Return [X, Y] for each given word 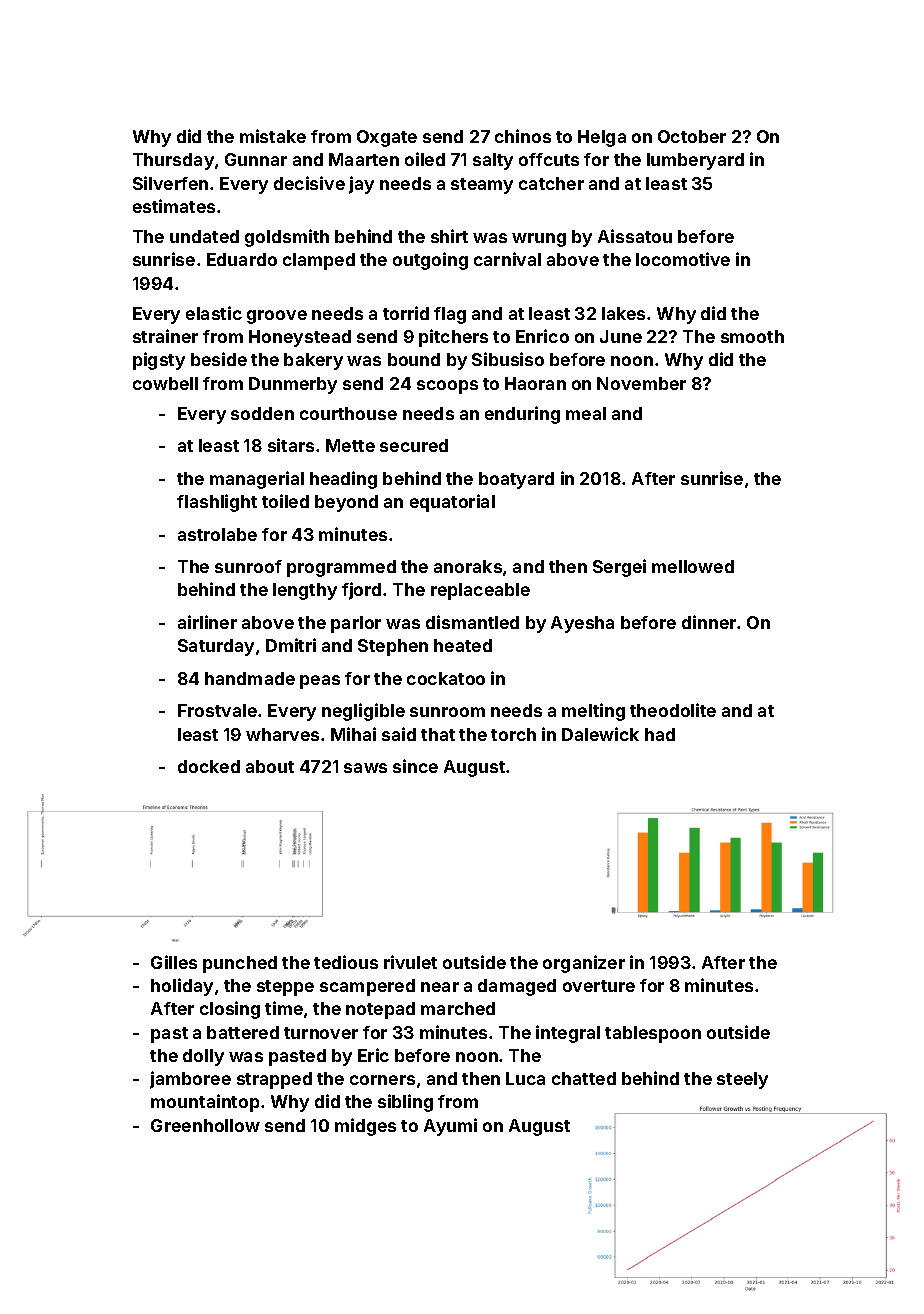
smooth [752, 336]
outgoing [430, 261]
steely [742, 1080]
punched [240, 964]
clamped [319, 261]
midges [365, 1127]
